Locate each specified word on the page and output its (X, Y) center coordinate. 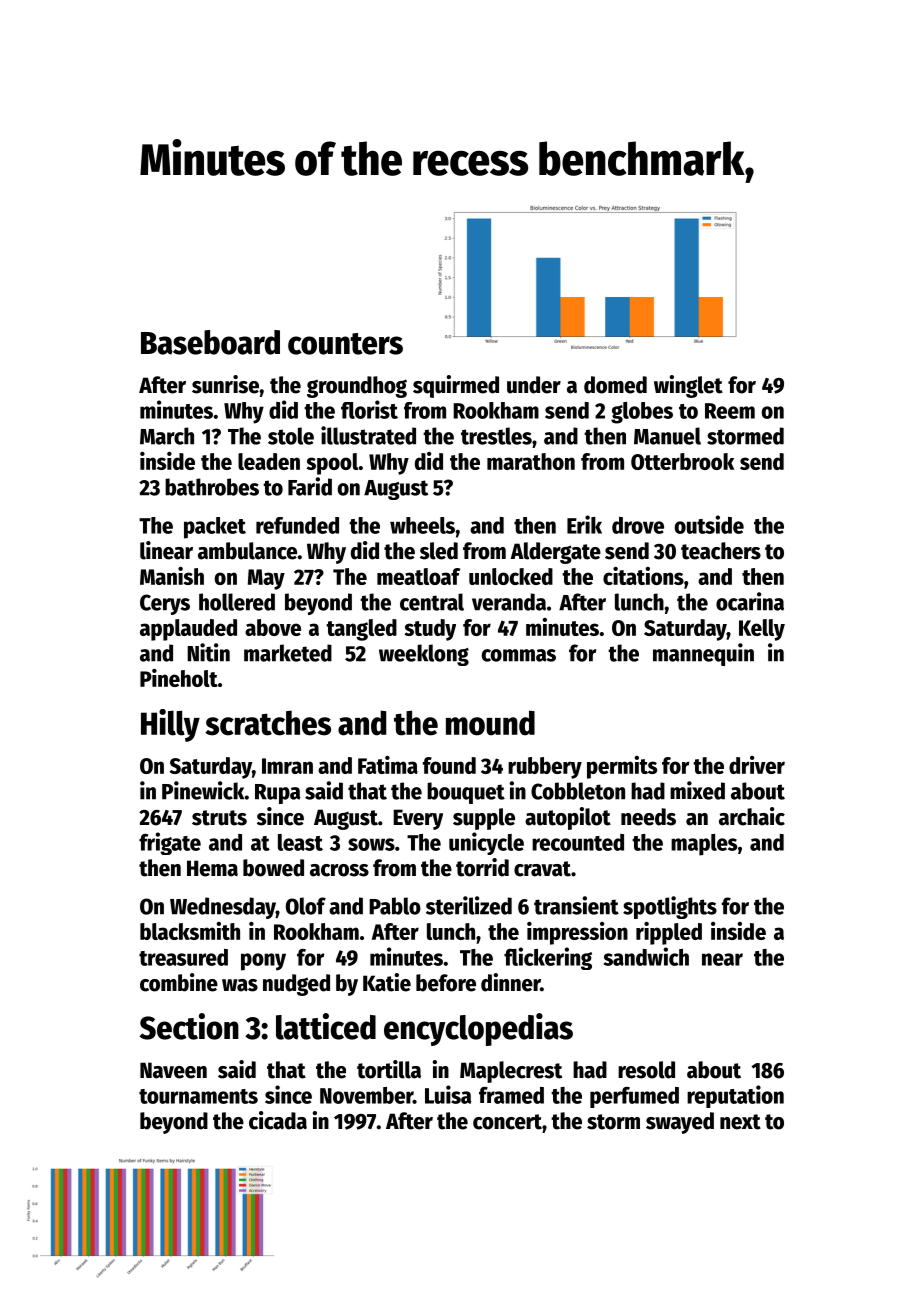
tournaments (198, 1096)
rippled (669, 933)
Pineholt (179, 678)
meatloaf (418, 576)
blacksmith (190, 931)
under (534, 385)
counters (345, 344)
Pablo (395, 906)
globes (642, 413)
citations (643, 576)
